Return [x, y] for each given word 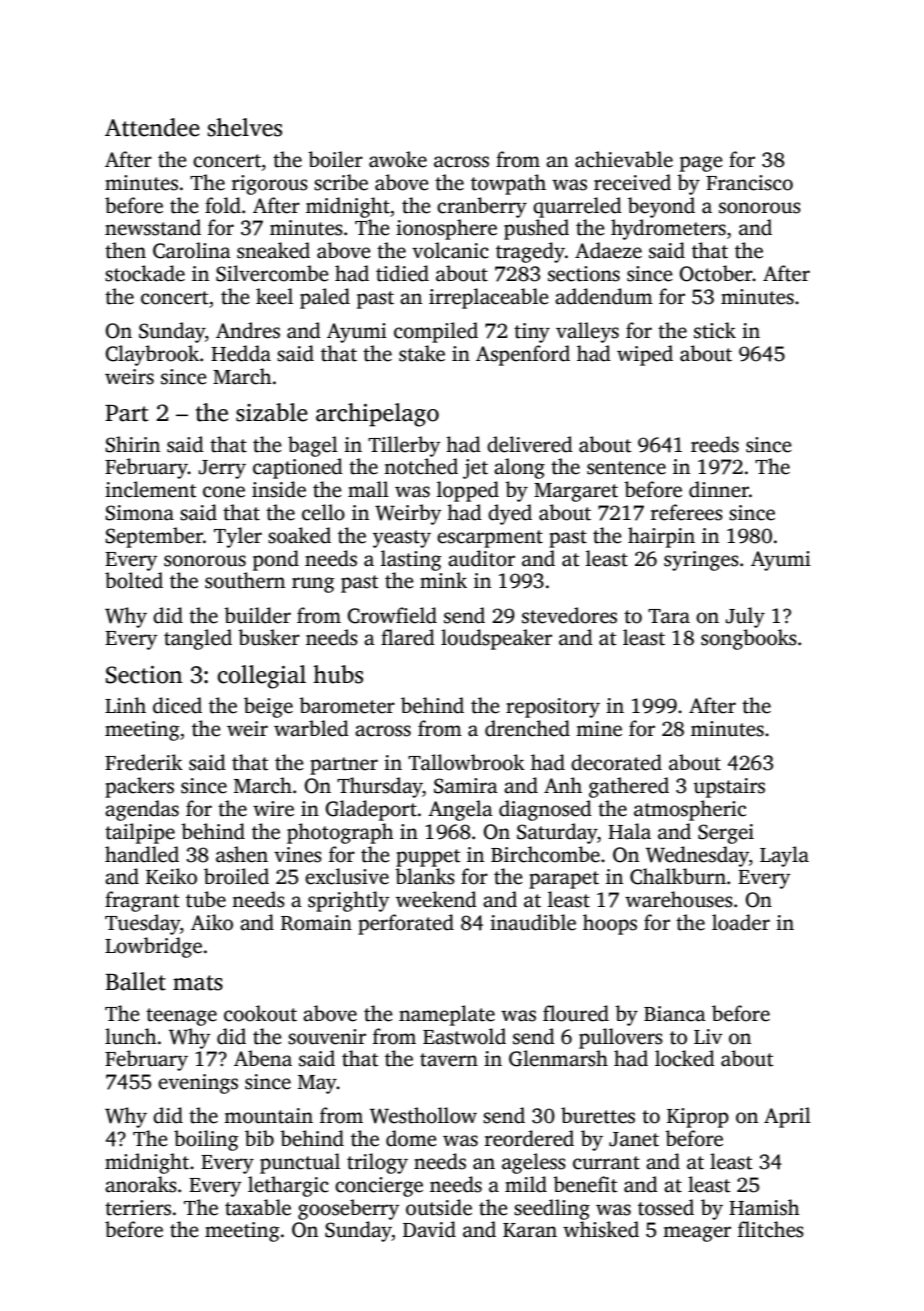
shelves [244, 127]
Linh [125, 705]
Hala [629, 831]
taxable [258, 1207]
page [701, 164]
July [745, 617]
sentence [626, 468]
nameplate [447, 1015]
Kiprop [698, 1118]
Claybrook [152, 355]
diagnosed [545, 810]
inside [279, 489]
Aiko [212, 922]
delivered [530, 444]
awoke [398, 159]
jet [475, 469]
